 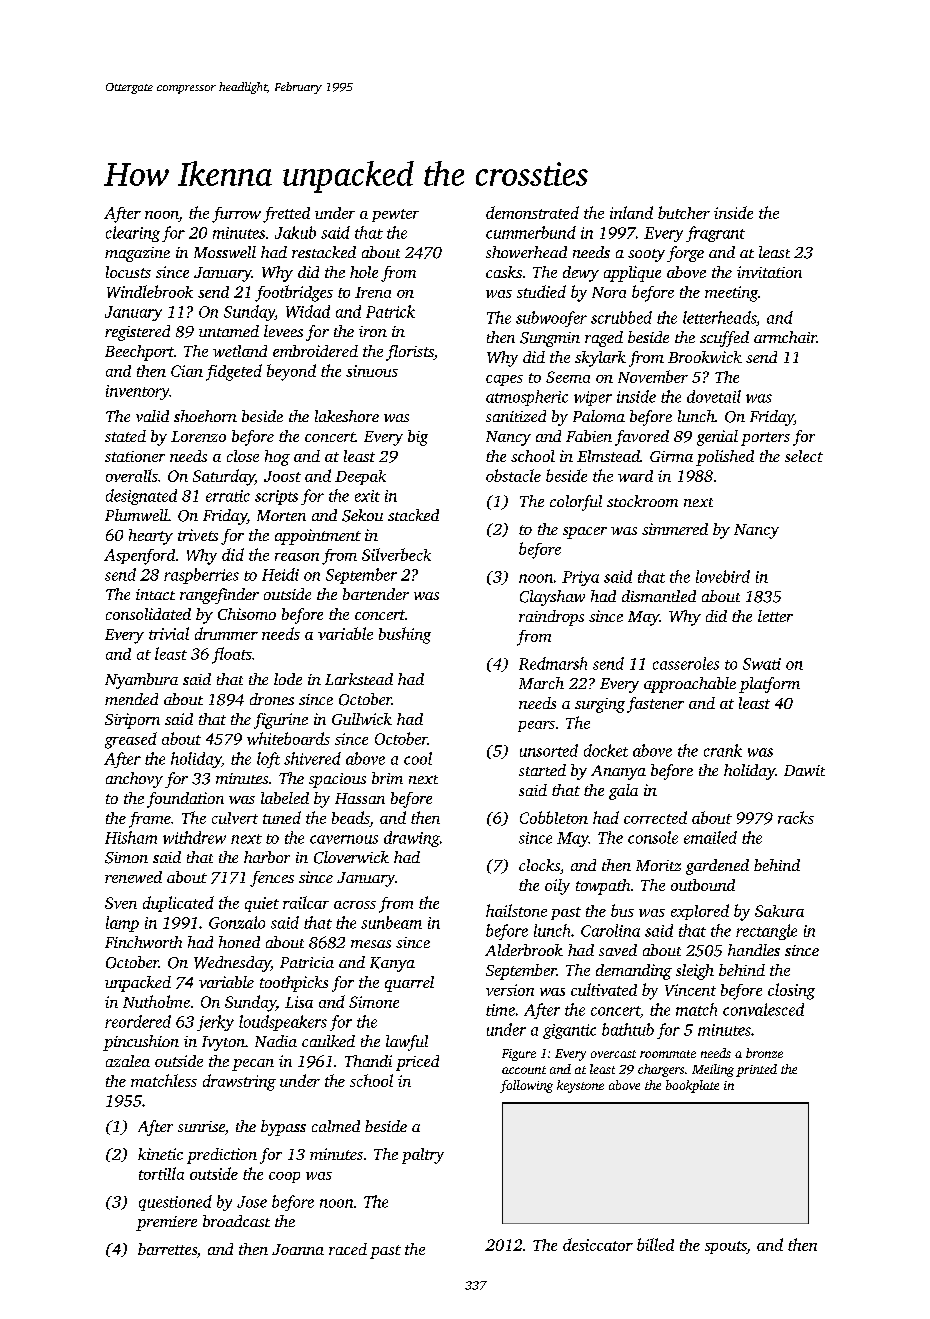 I want to click on lovebird, so click(x=723, y=576).
